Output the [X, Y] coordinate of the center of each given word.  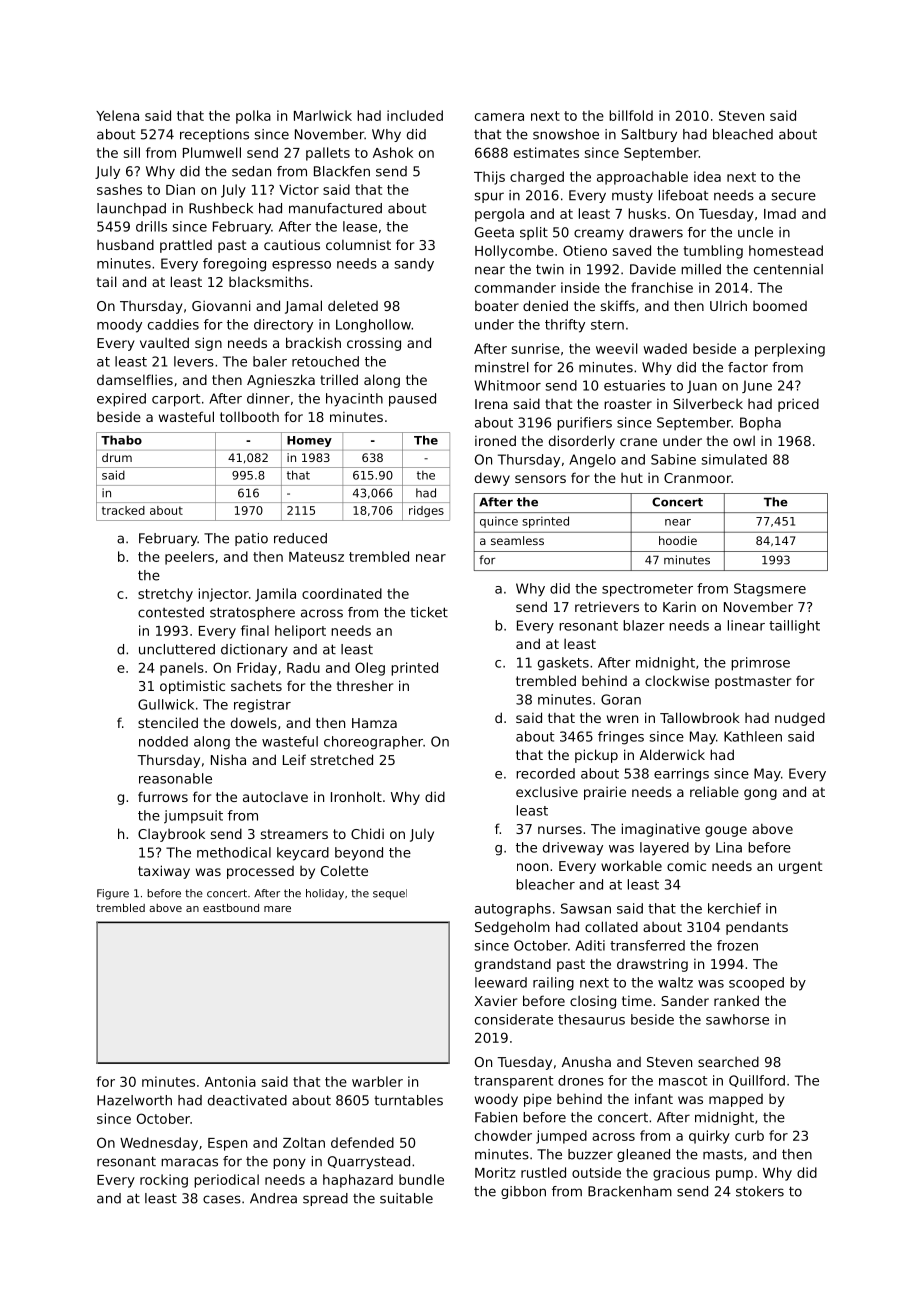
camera [499, 117]
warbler [377, 1081]
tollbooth [249, 416]
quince [499, 522]
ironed [495, 440]
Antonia [230, 1081]
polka [253, 117]
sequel [390, 894]
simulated [734, 459]
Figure [113, 894]
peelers [189, 558]
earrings [681, 775]
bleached [743, 134]
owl [744, 441]
